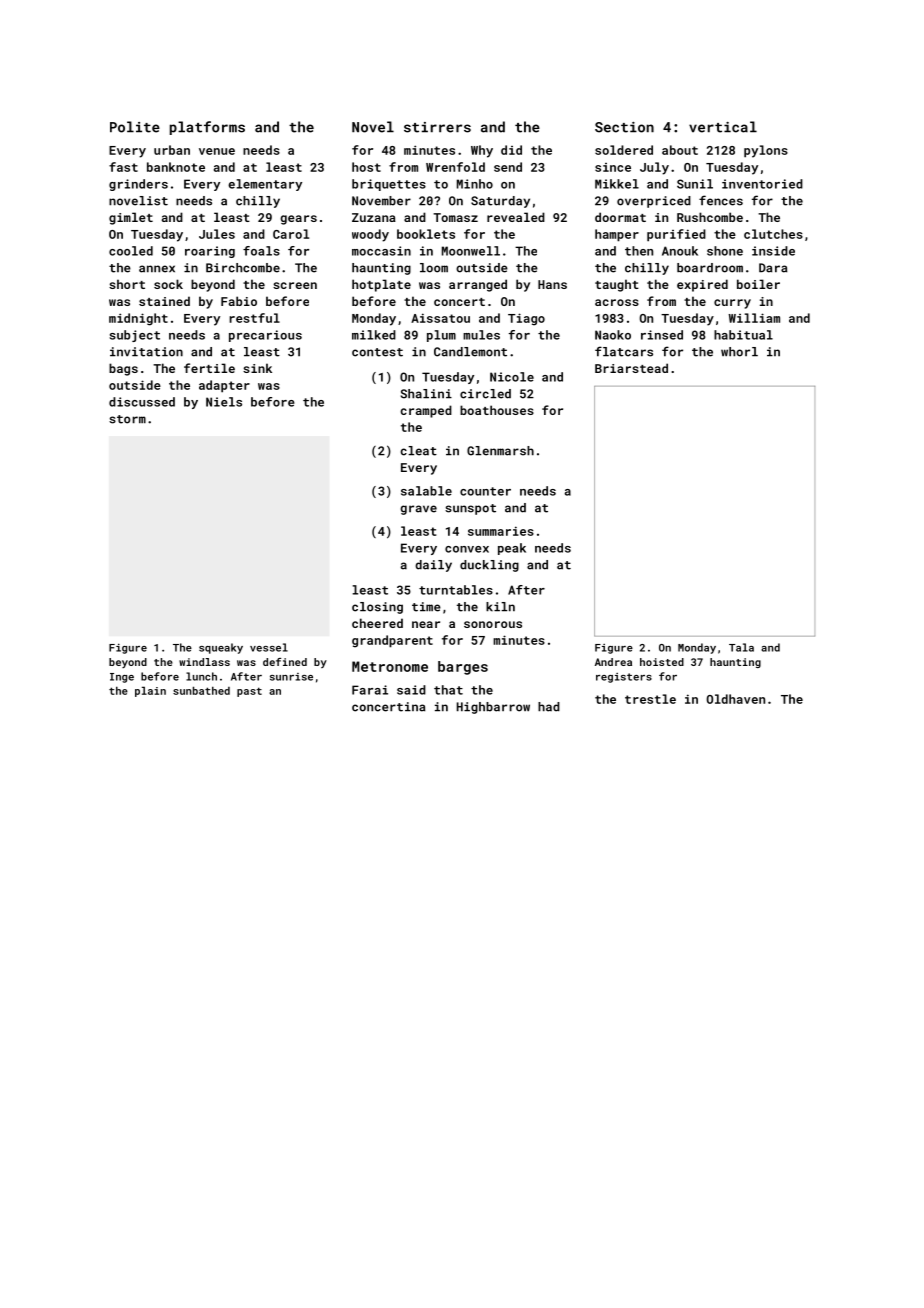 The width and height of the screenshot is (924, 1308). What do you see at coordinates (419, 451) in the screenshot?
I see `cleat` at bounding box center [419, 451].
